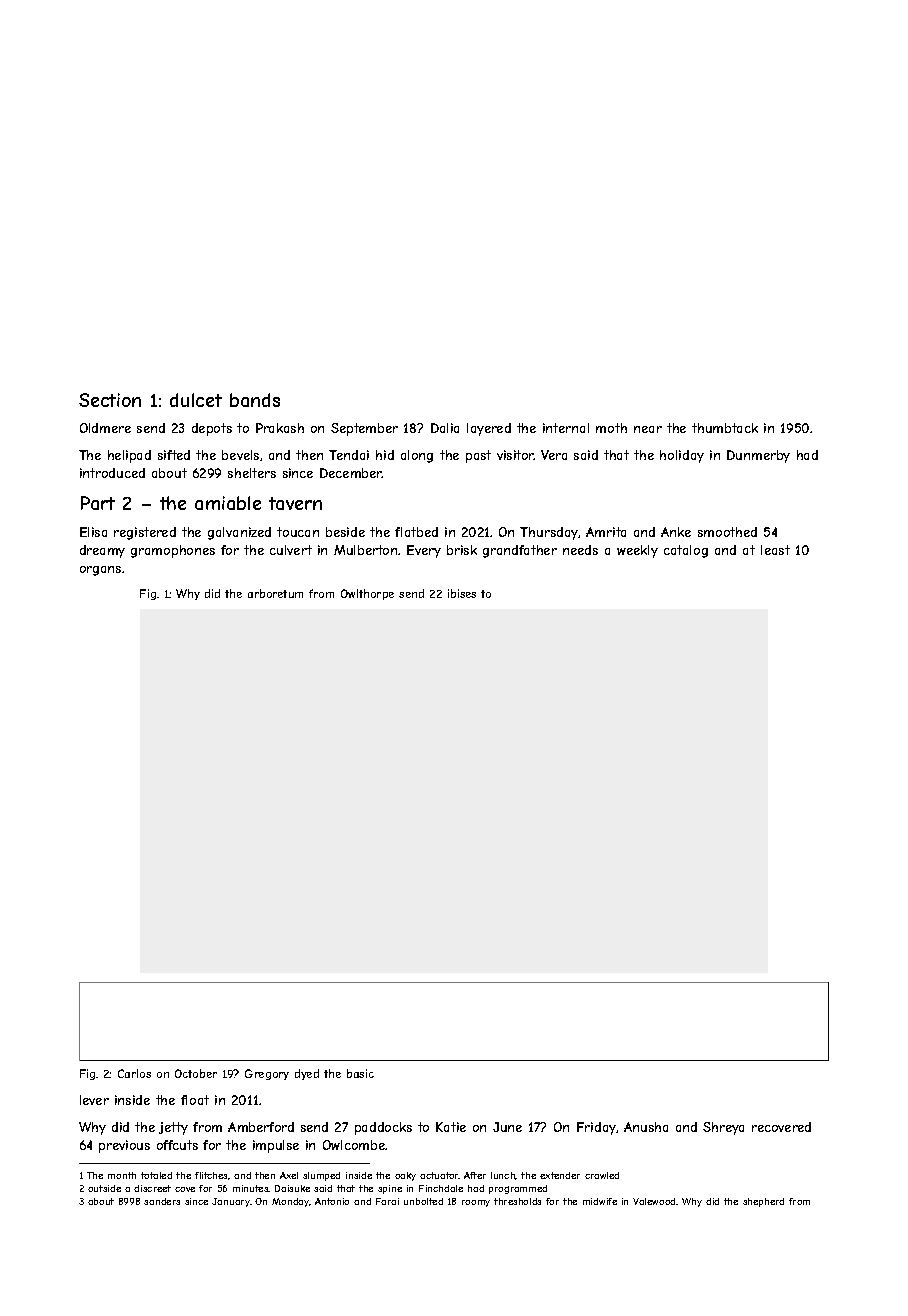 This screenshot has height=1316, width=908. What do you see at coordinates (365, 550) in the screenshot?
I see `Mulberton` at bounding box center [365, 550].
